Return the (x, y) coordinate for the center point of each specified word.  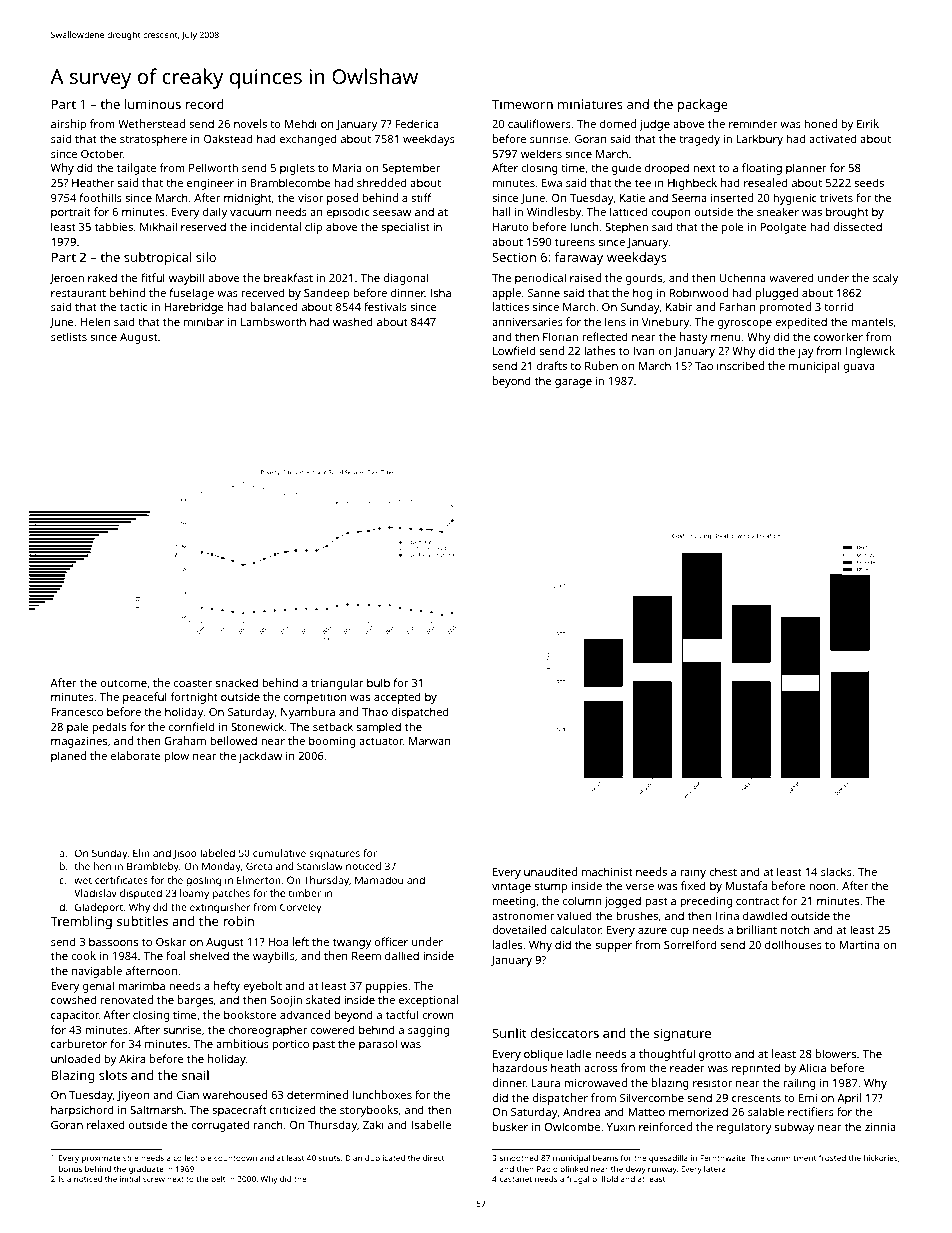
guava (859, 368)
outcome (123, 683)
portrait (71, 213)
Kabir (679, 306)
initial (130, 1179)
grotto (715, 1055)
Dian (354, 1158)
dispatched (420, 713)
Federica (417, 123)
